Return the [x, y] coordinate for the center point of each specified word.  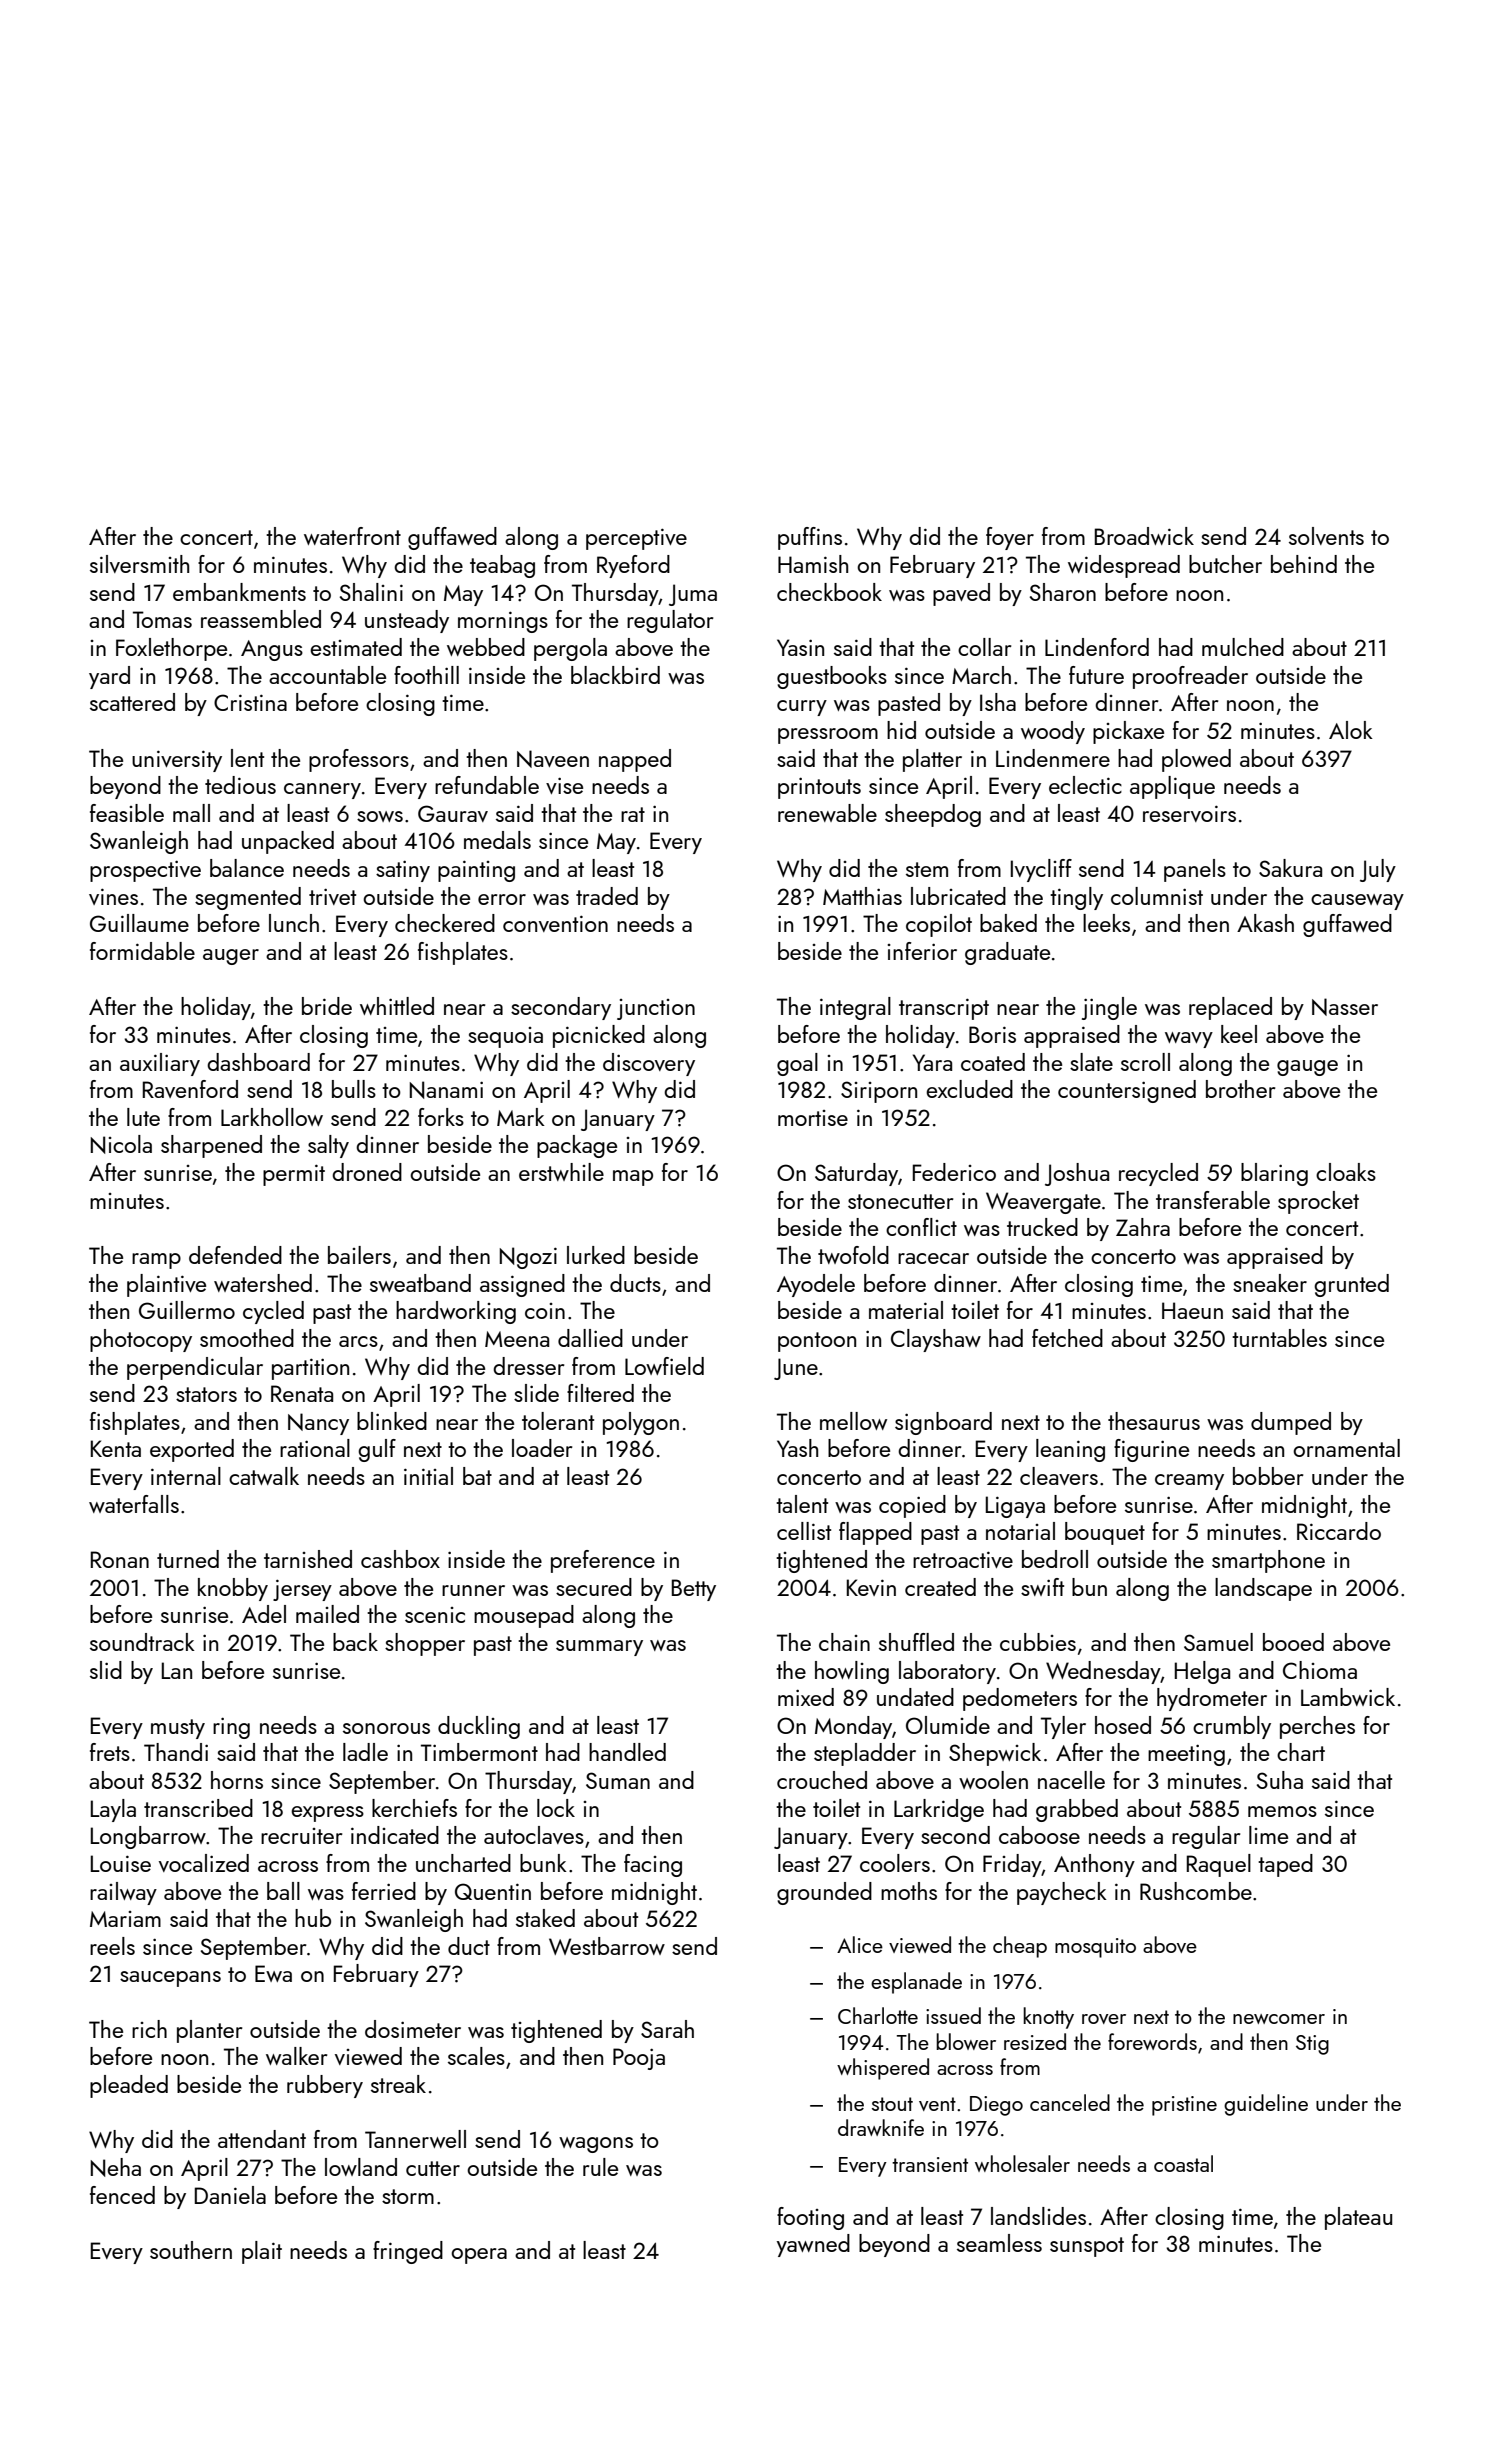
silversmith [139, 564]
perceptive [636, 539]
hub [313, 1918]
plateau [1358, 2218]
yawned [813, 2245]
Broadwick [1144, 536]
